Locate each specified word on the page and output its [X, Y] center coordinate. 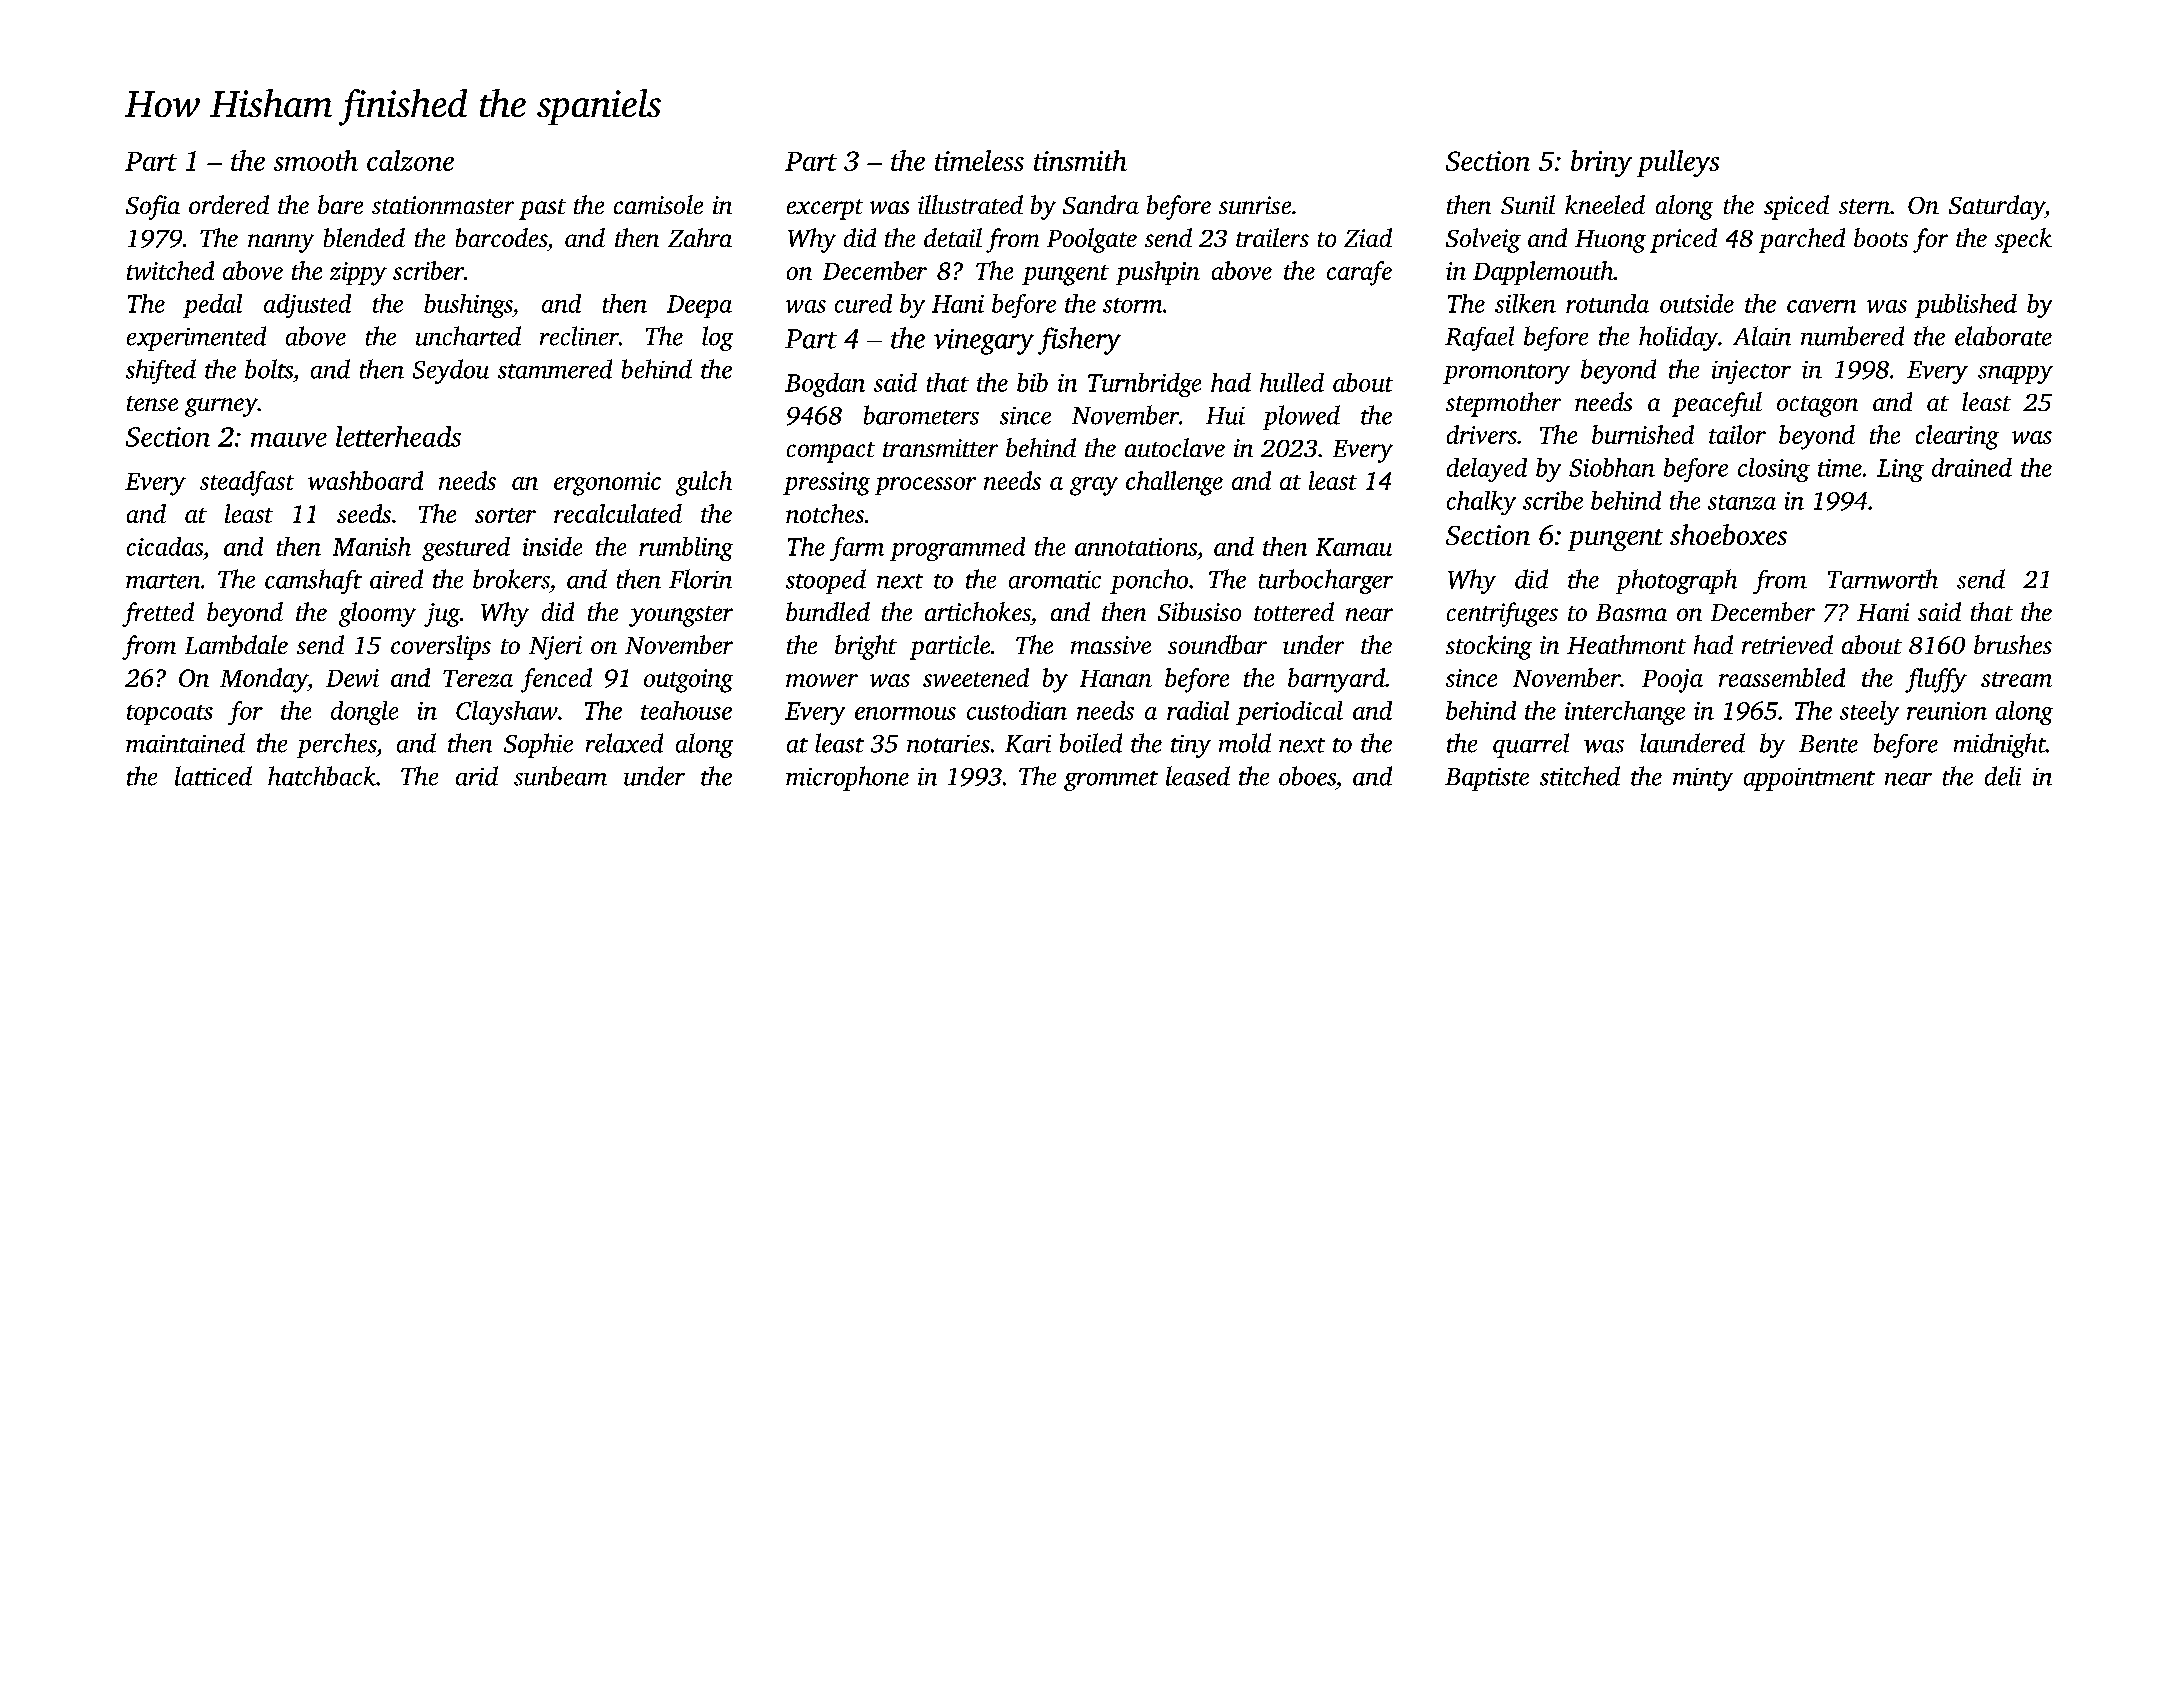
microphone [847, 778]
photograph [1676, 581]
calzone [410, 160]
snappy [2015, 375]
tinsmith [1080, 160]
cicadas [165, 546]
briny [1601, 163]
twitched [170, 270]
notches [825, 513]
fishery [1079, 341]
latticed [213, 776]
